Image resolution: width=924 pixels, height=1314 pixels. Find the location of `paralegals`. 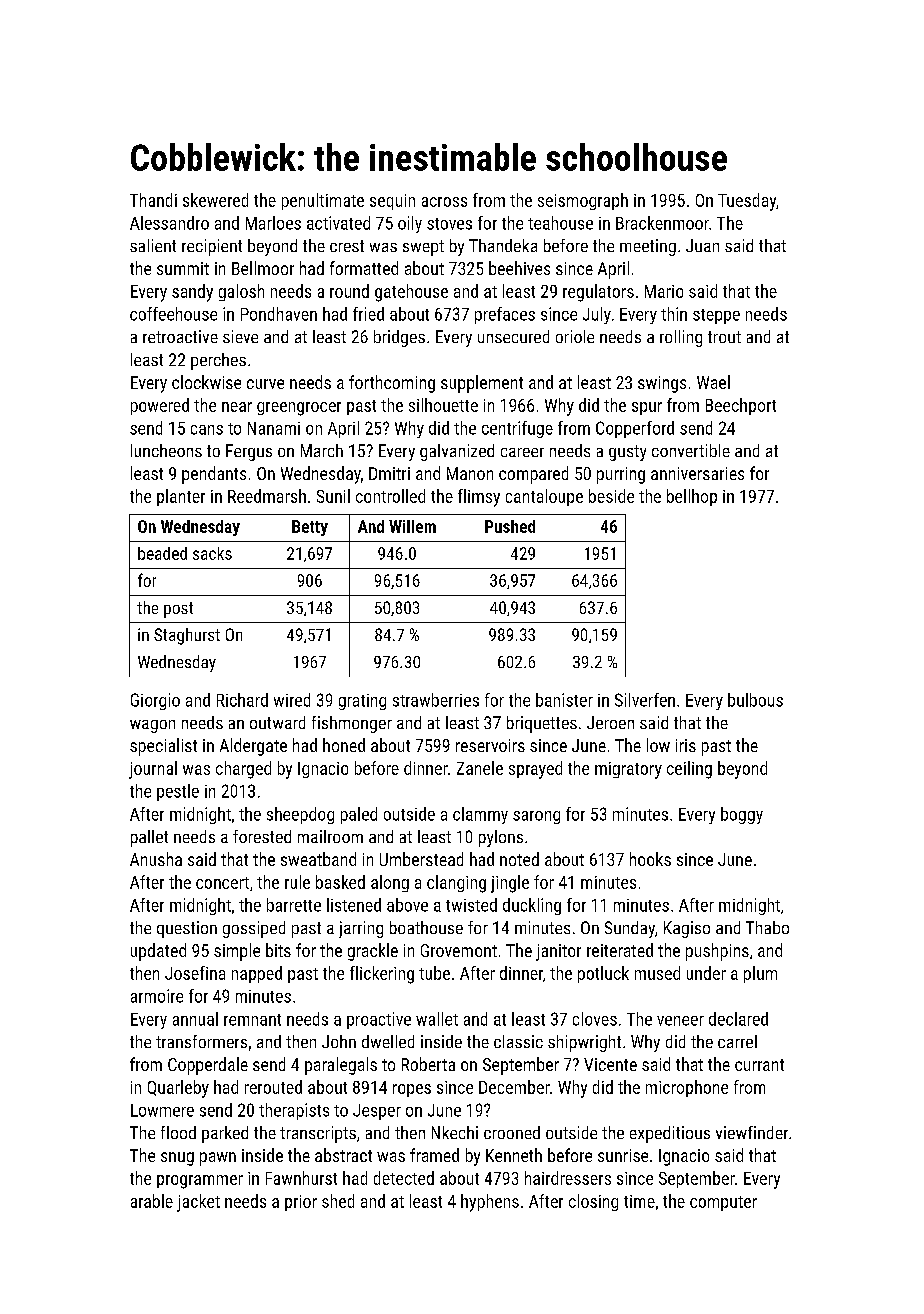

paralegals is located at coordinates (341, 1066).
